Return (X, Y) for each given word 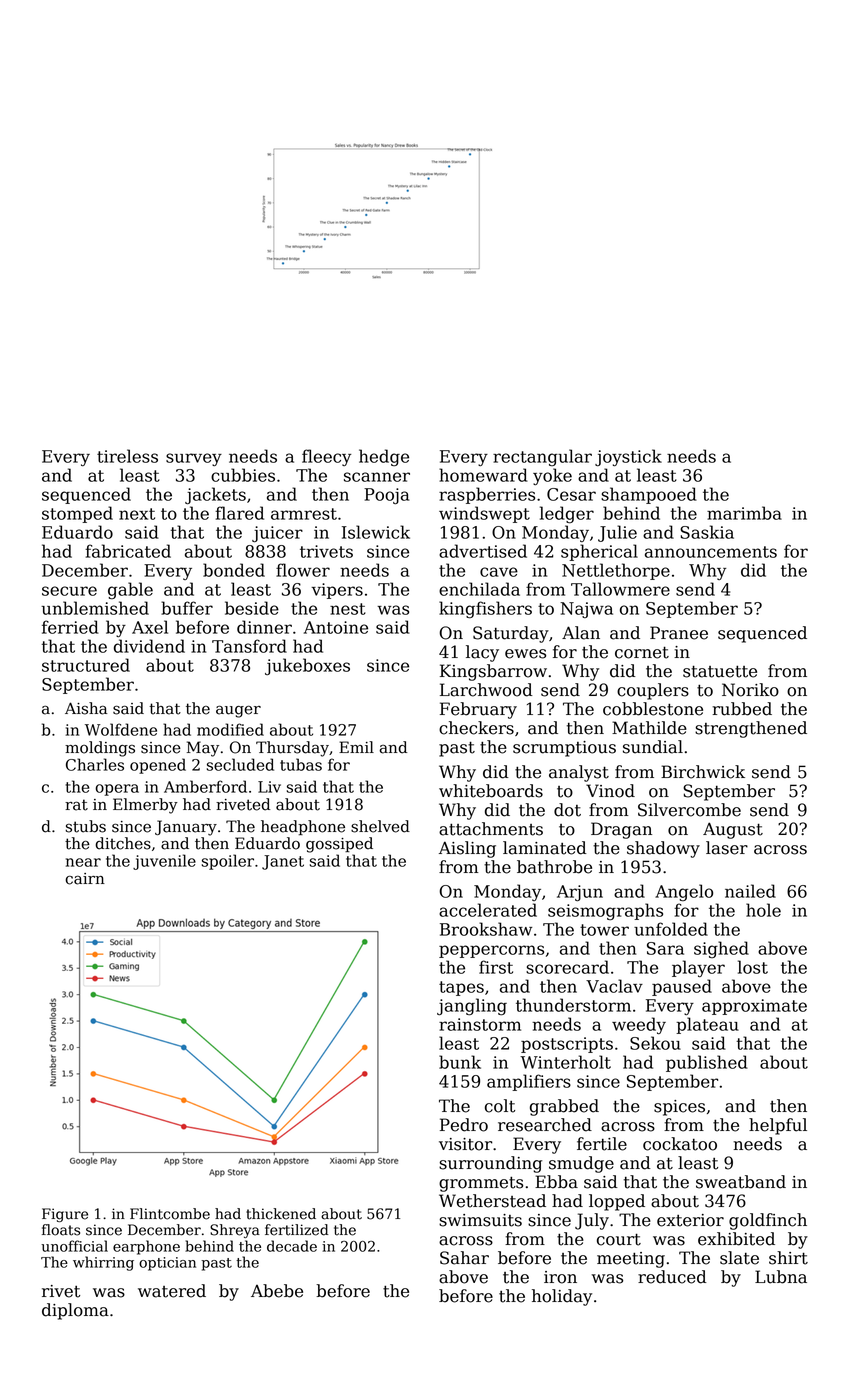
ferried (70, 627)
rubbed (742, 709)
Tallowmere (620, 589)
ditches (123, 843)
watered (172, 1291)
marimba (744, 513)
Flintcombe (170, 1214)
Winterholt (565, 1062)
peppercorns (491, 951)
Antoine (336, 627)
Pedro (464, 1125)
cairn (85, 879)
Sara (665, 948)
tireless (127, 456)
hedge (384, 458)
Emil (356, 747)
